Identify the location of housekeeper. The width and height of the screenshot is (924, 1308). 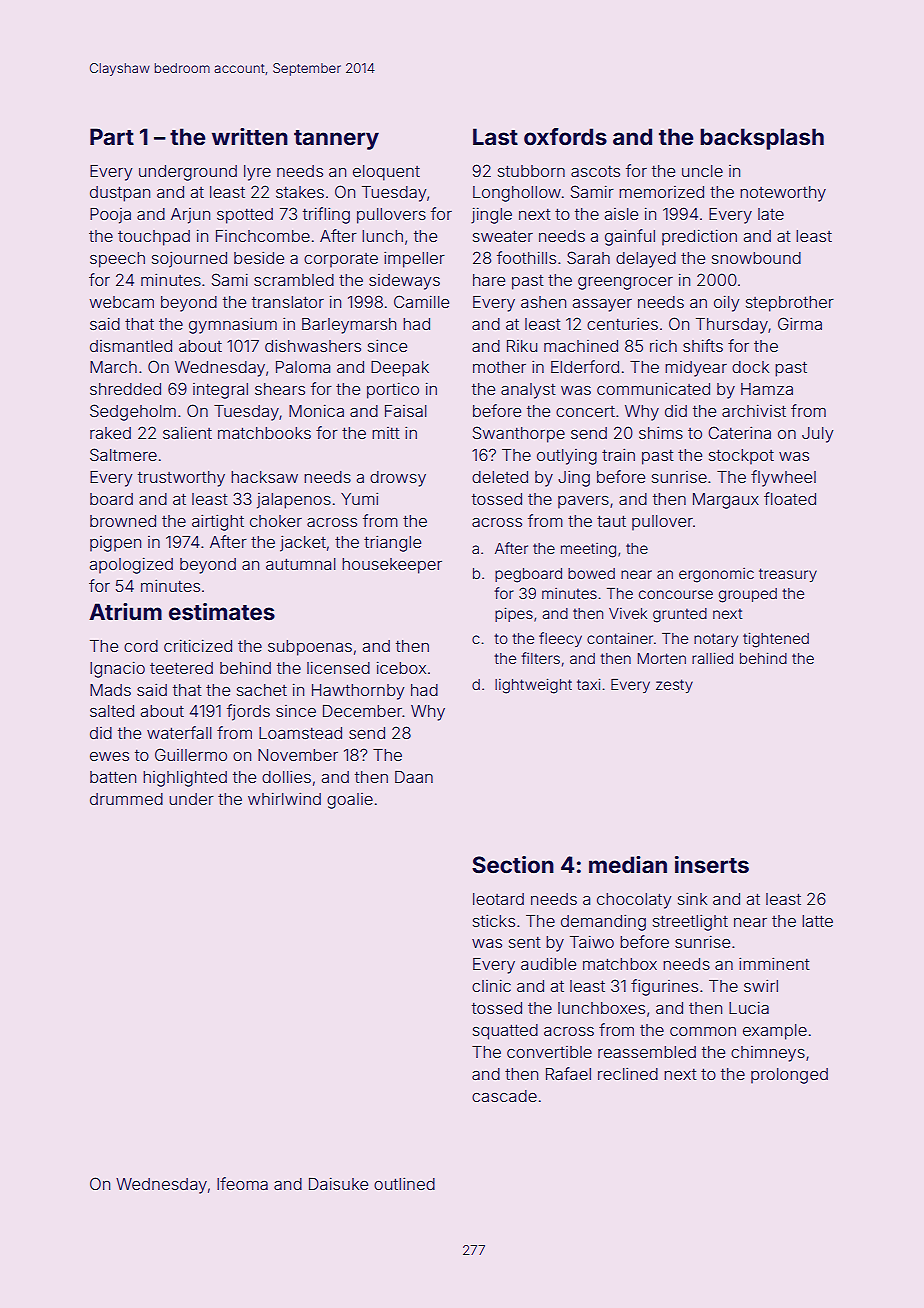
(392, 566).
